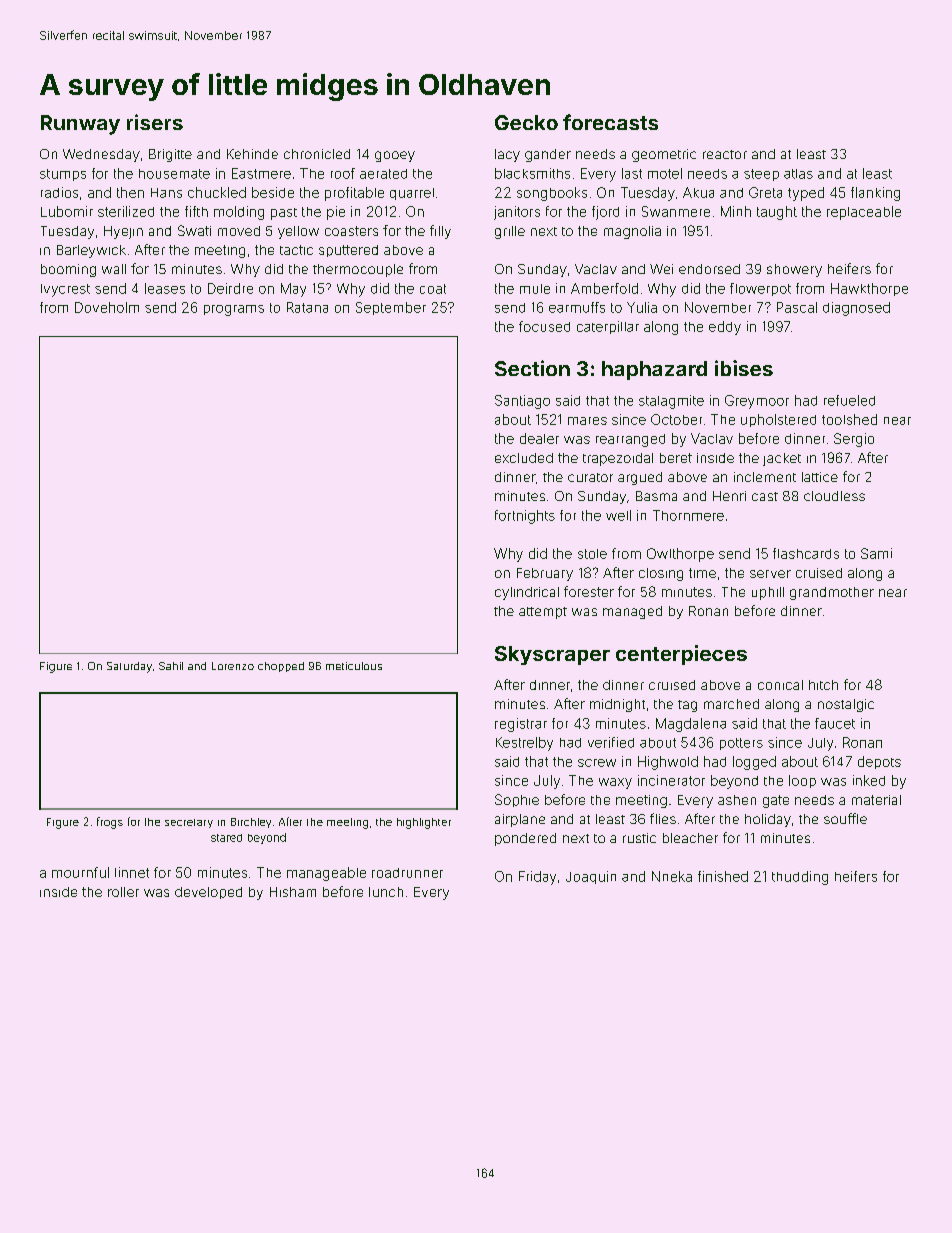  Describe the element at coordinates (293, 892) in the screenshot. I see `Hisham` at that location.
